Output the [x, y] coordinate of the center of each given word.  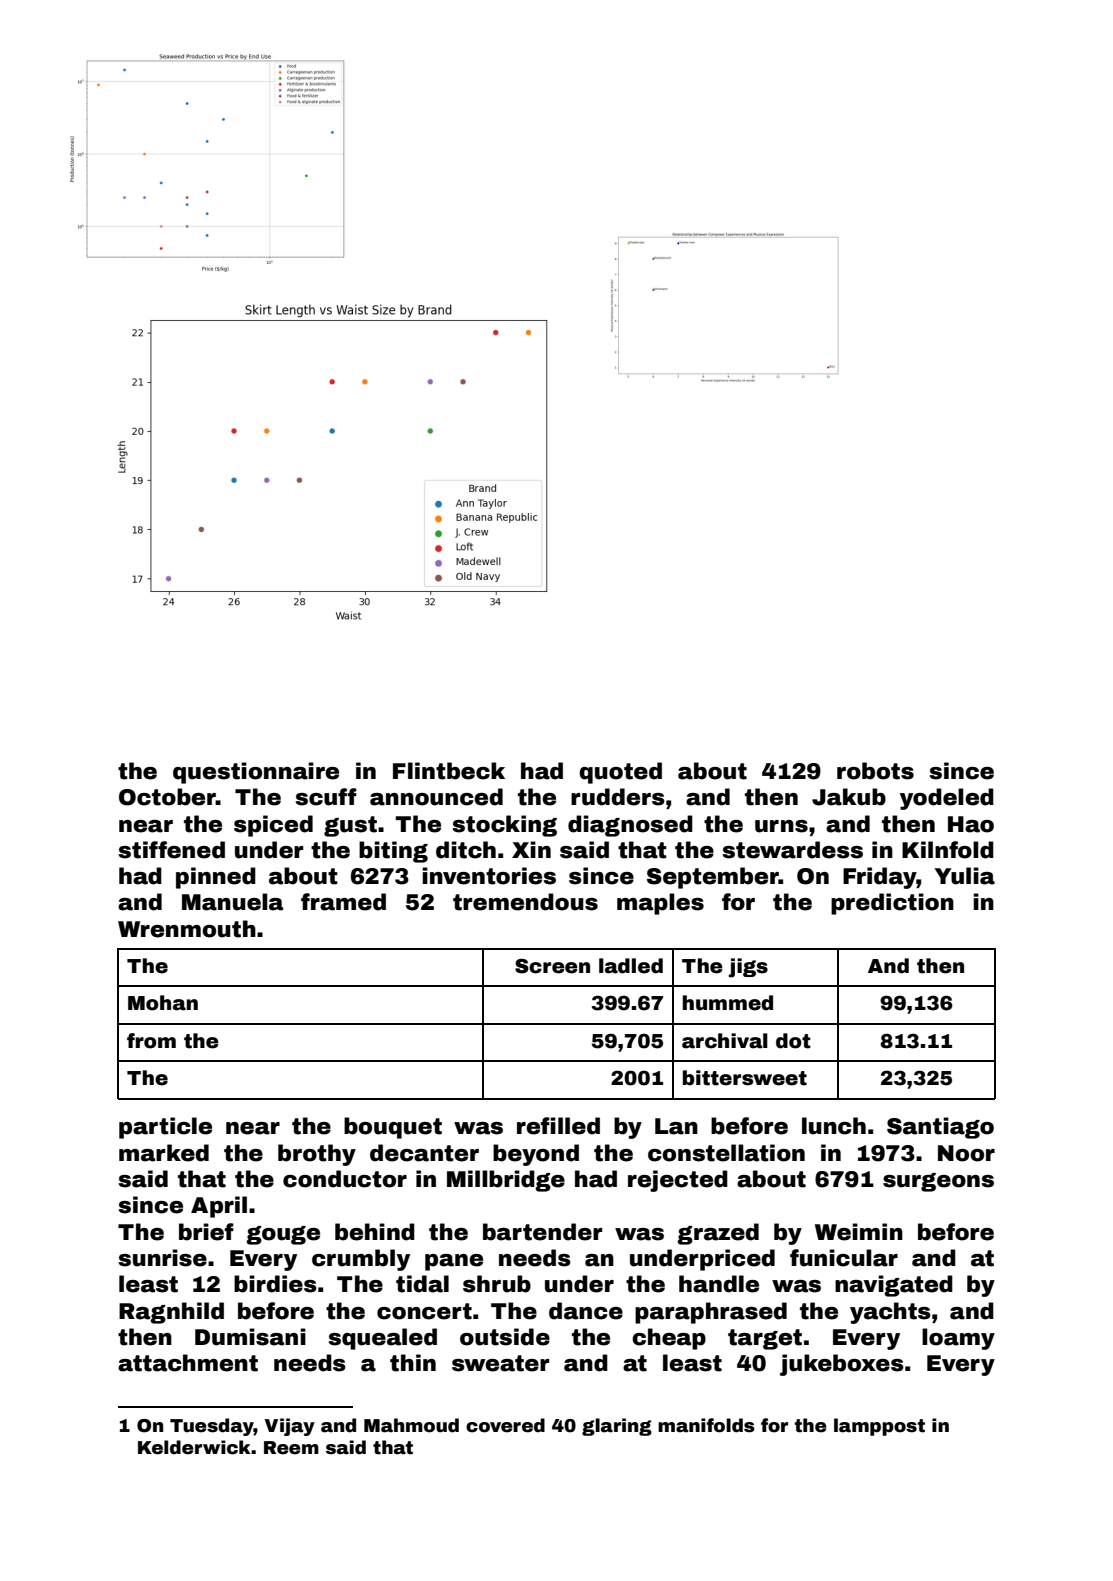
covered [505, 1425]
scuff [326, 797]
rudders [618, 797]
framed [343, 902]
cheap [669, 1339]
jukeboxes [842, 1365]
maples [660, 904]
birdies [275, 1284]
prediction [892, 904]
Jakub [849, 797]
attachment [188, 1363]
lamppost [879, 1427]
